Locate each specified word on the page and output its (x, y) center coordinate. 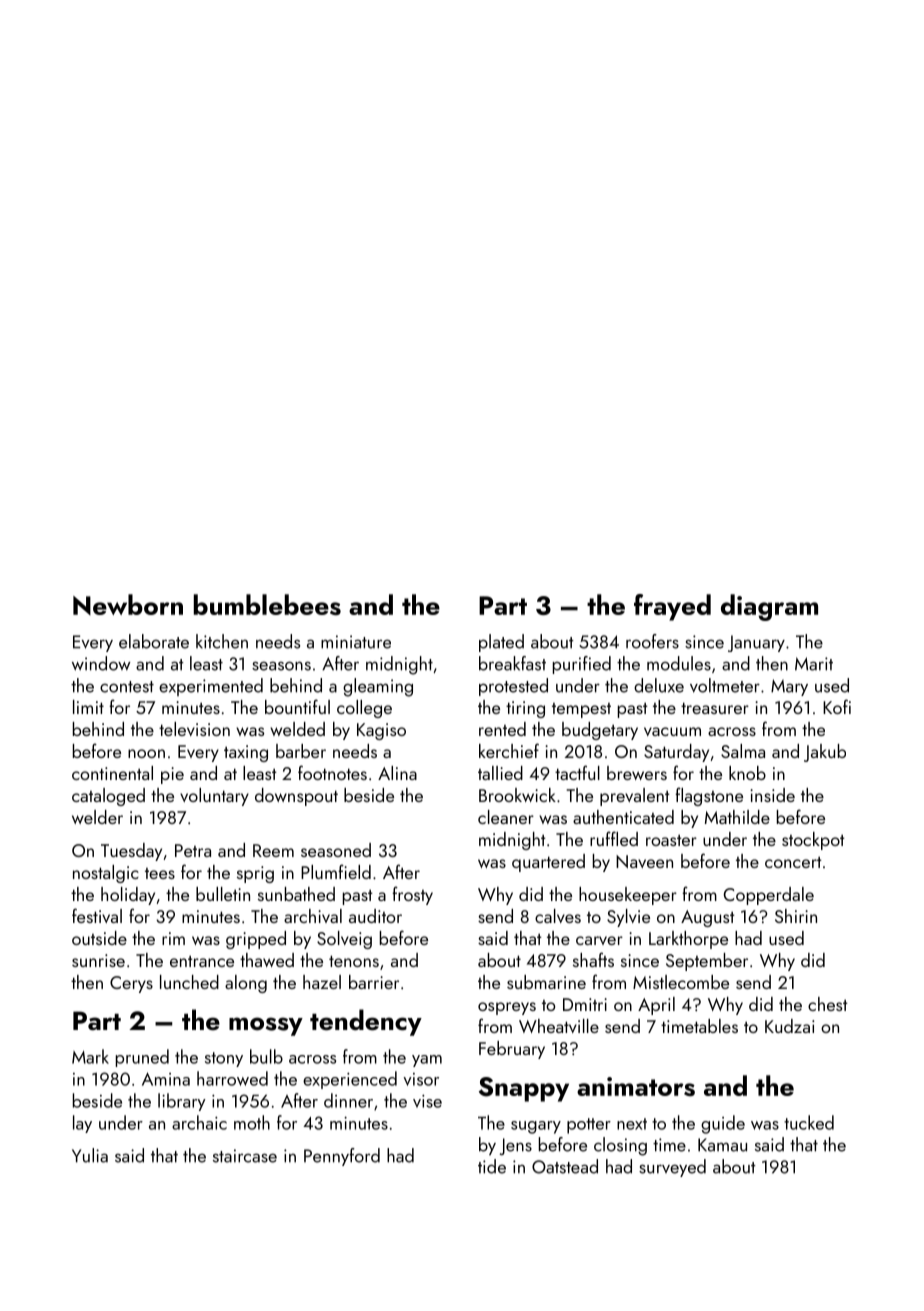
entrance (202, 961)
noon (146, 753)
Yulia (90, 1155)
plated (501, 643)
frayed (672, 607)
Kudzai (789, 1026)
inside (772, 795)
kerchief (509, 750)
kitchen (222, 641)
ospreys (507, 1008)
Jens (515, 1146)
